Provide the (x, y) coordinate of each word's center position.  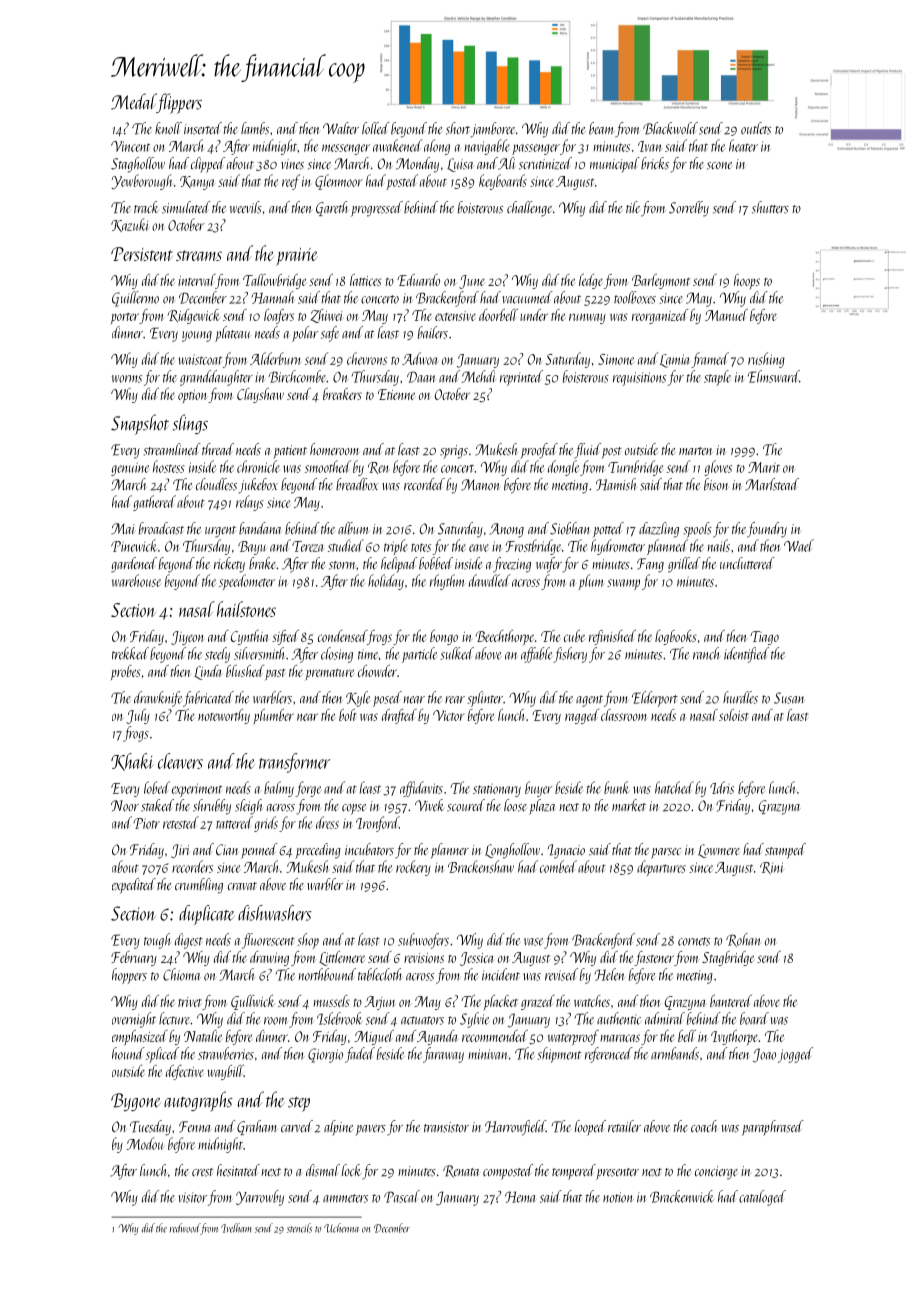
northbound (327, 974)
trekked (130, 653)
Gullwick (253, 1002)
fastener (654, 958)
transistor (446, 1127)
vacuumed (528, 297)
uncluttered (747, 563)
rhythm (447, 582)
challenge (529, 209)
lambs (255, 128)
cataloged (762, 1198)
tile (633, 207)
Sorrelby (689, 209)
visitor (193, 1197)
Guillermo (135, 299)
